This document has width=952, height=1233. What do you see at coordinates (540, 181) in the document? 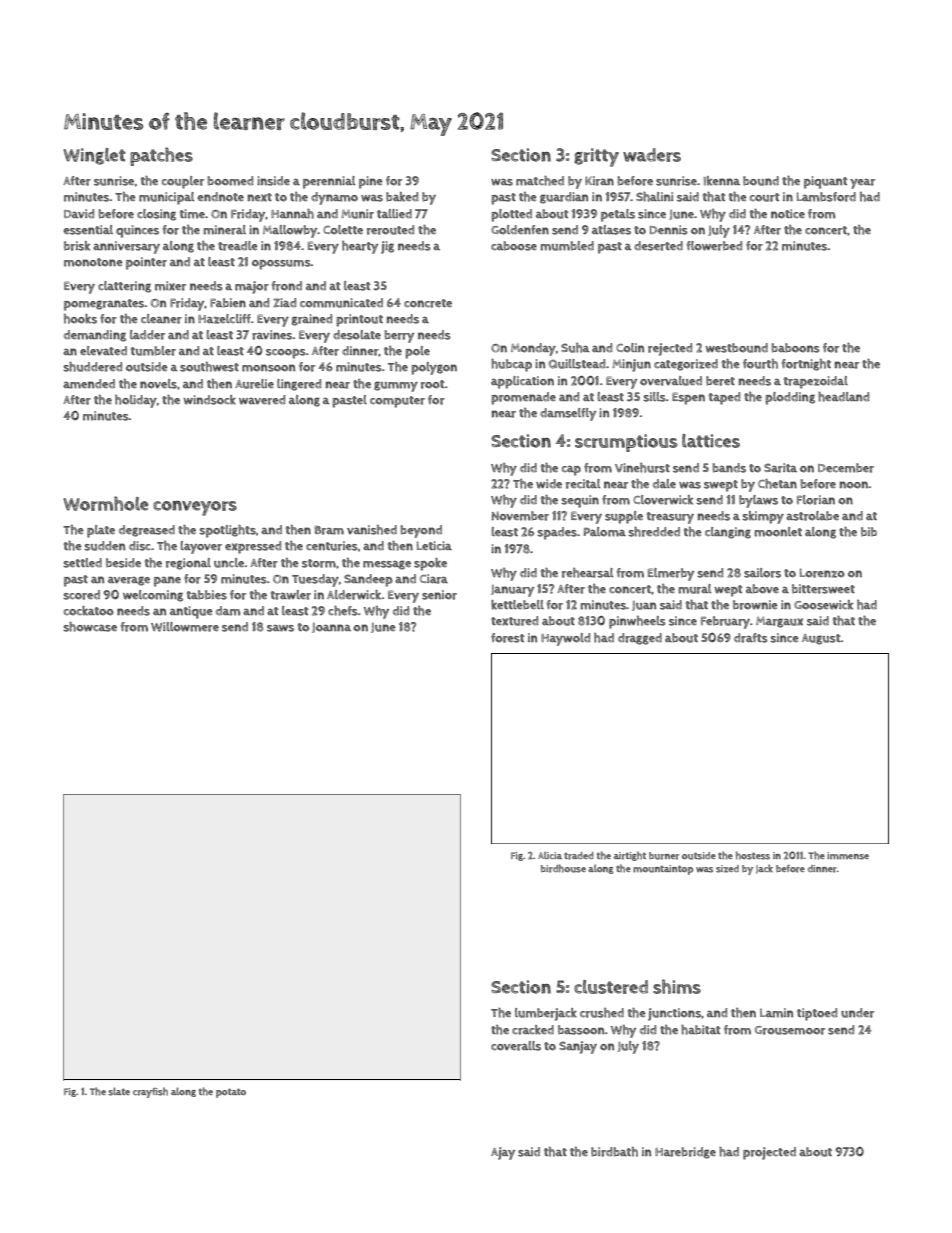
I see `matched` at bounding box center [540, 181].
